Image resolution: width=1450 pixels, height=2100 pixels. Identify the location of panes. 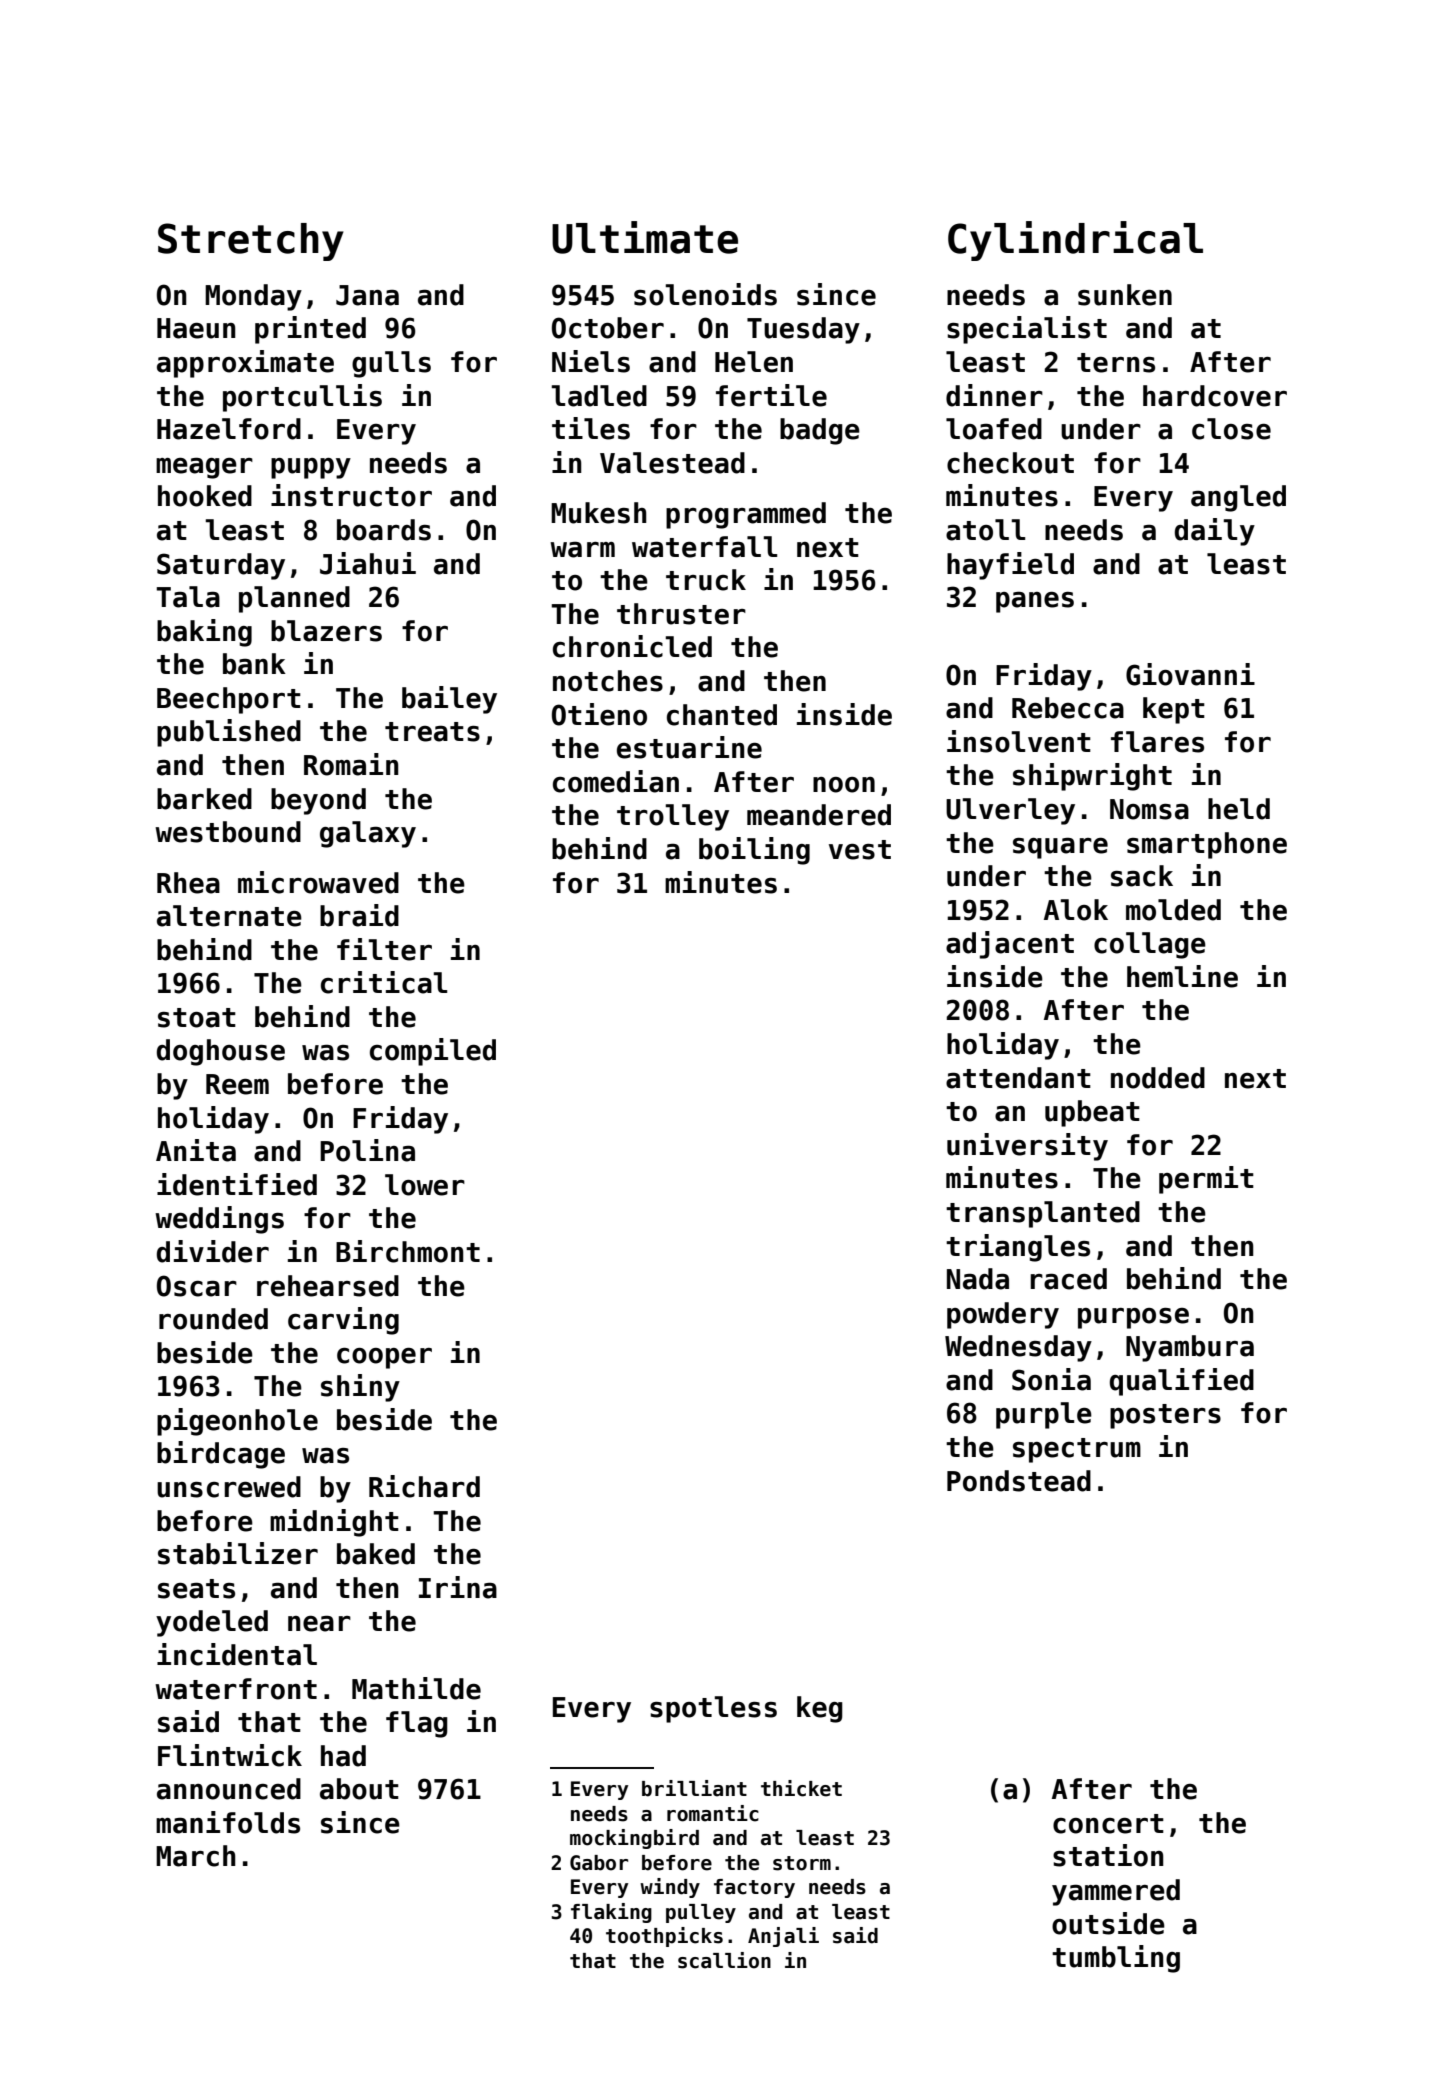
(1035, 602).
